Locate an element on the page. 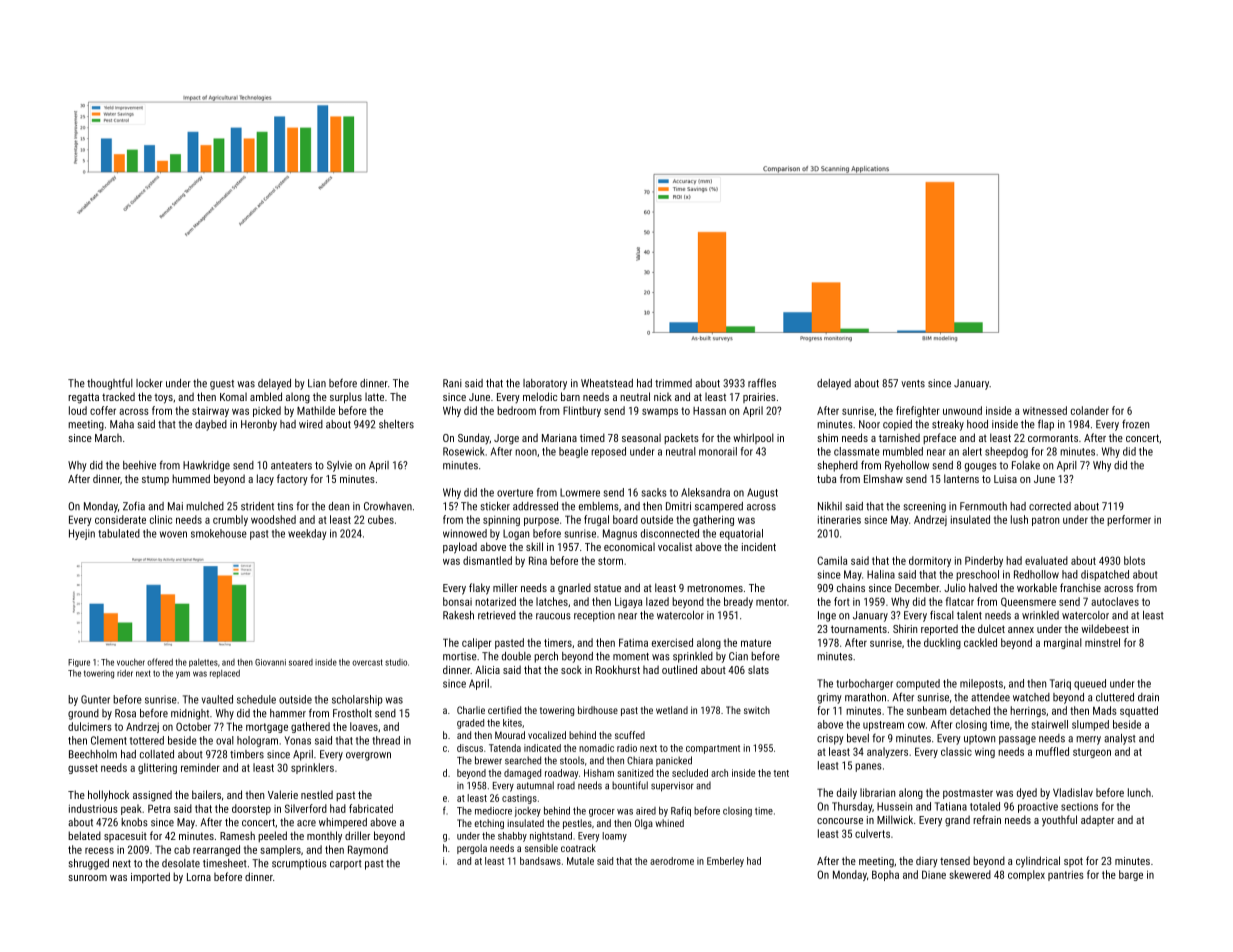 The image size is (1233, 952). aerodrome is located at coordinates (672, 861).
